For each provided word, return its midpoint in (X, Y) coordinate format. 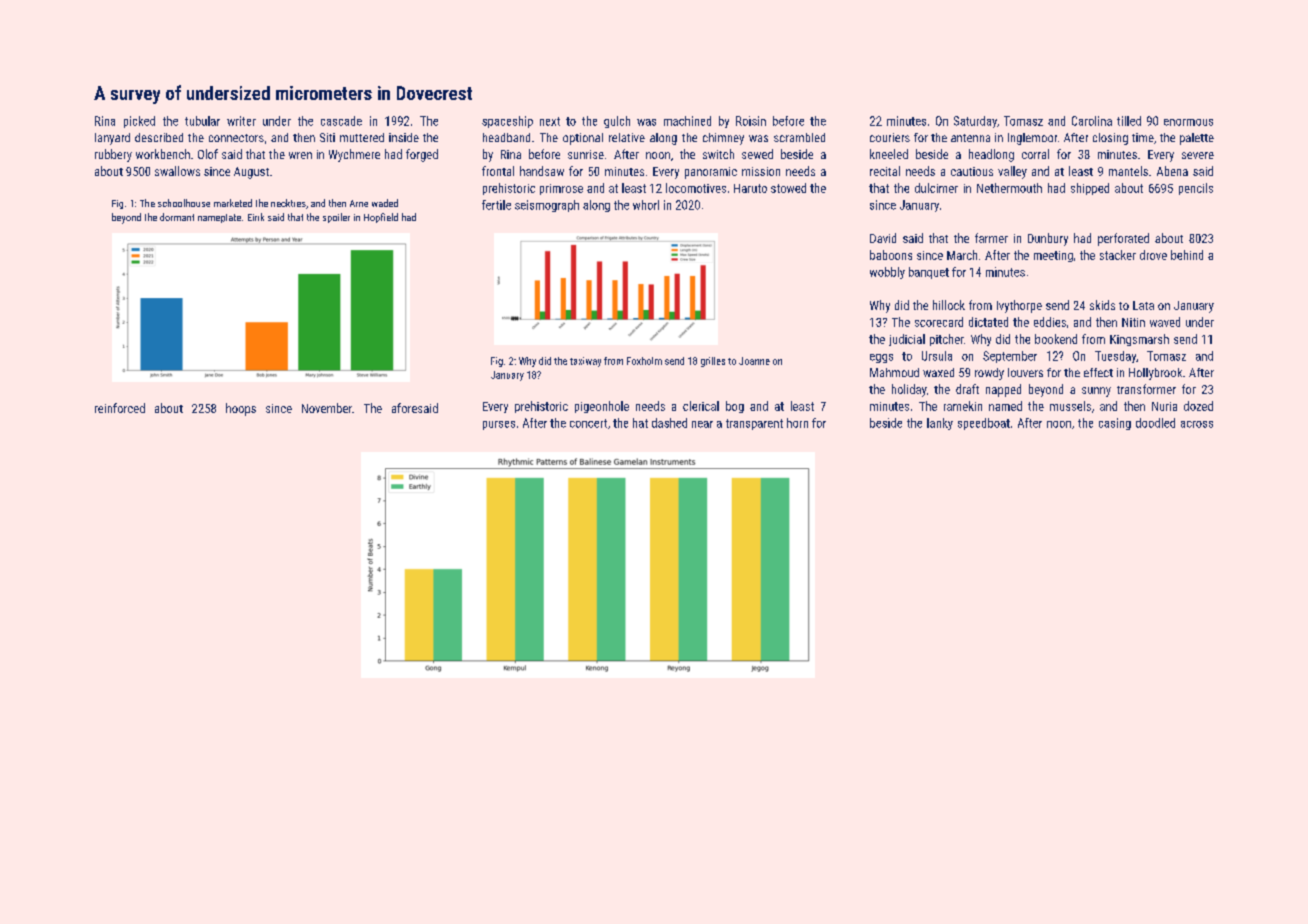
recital (885, 171)
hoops (241, 409)
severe (1198, 155)
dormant (177, 217)
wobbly (887, 273)
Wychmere (354, 155)
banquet (929, 273)
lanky (940, 424)
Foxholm (644, 361)
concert (588, 423)
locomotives (696, 188)
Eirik (256, 217)
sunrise (586, 154)
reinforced (120, 408)
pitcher (947, 340)
